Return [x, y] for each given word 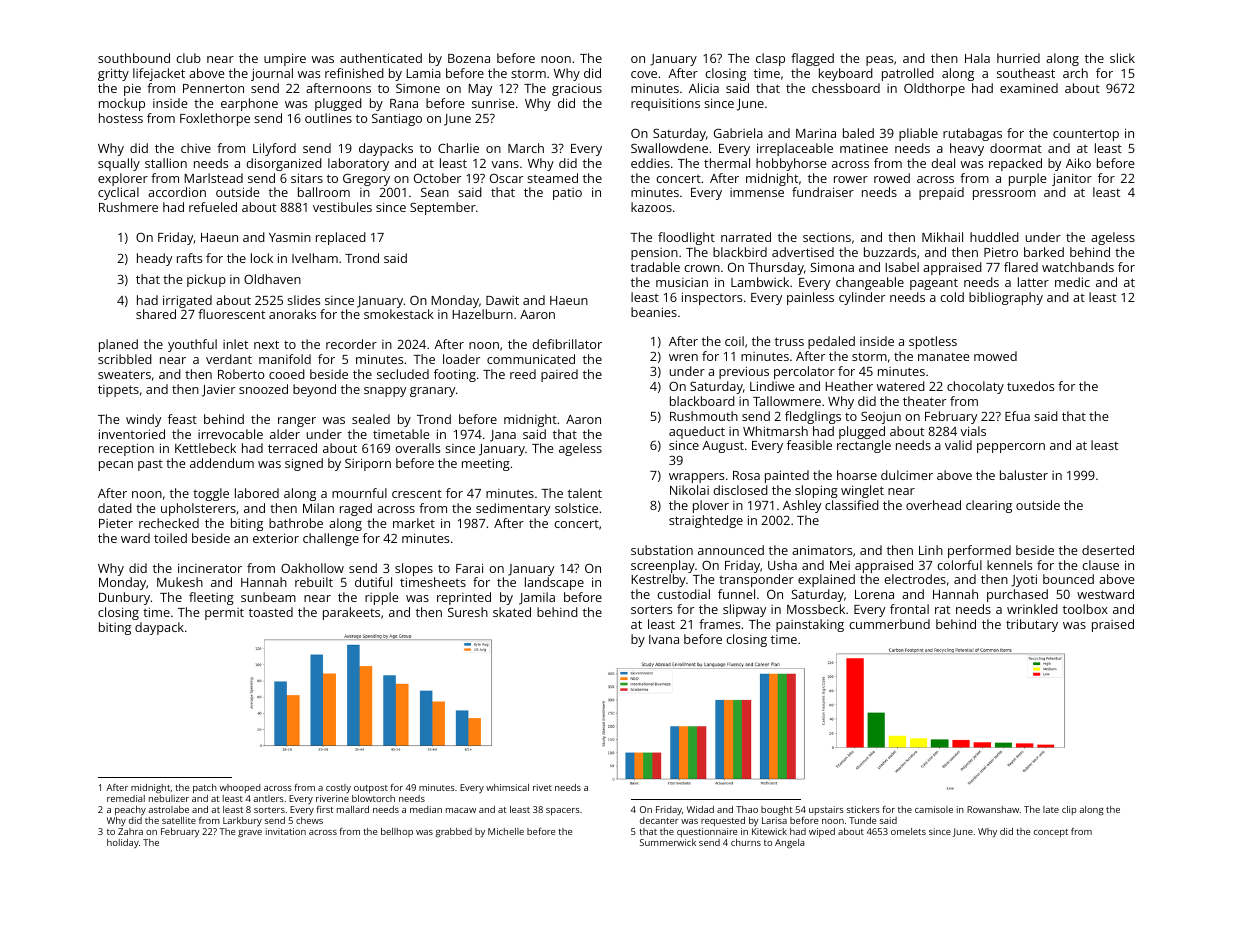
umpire [285, 59]
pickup [206, 280]
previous [744, 372]
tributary [1032, 625]
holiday [123, 843]
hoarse [857, 475]
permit [224, 614]
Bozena [469, 58]
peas [879, 61]
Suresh [468, 612]
